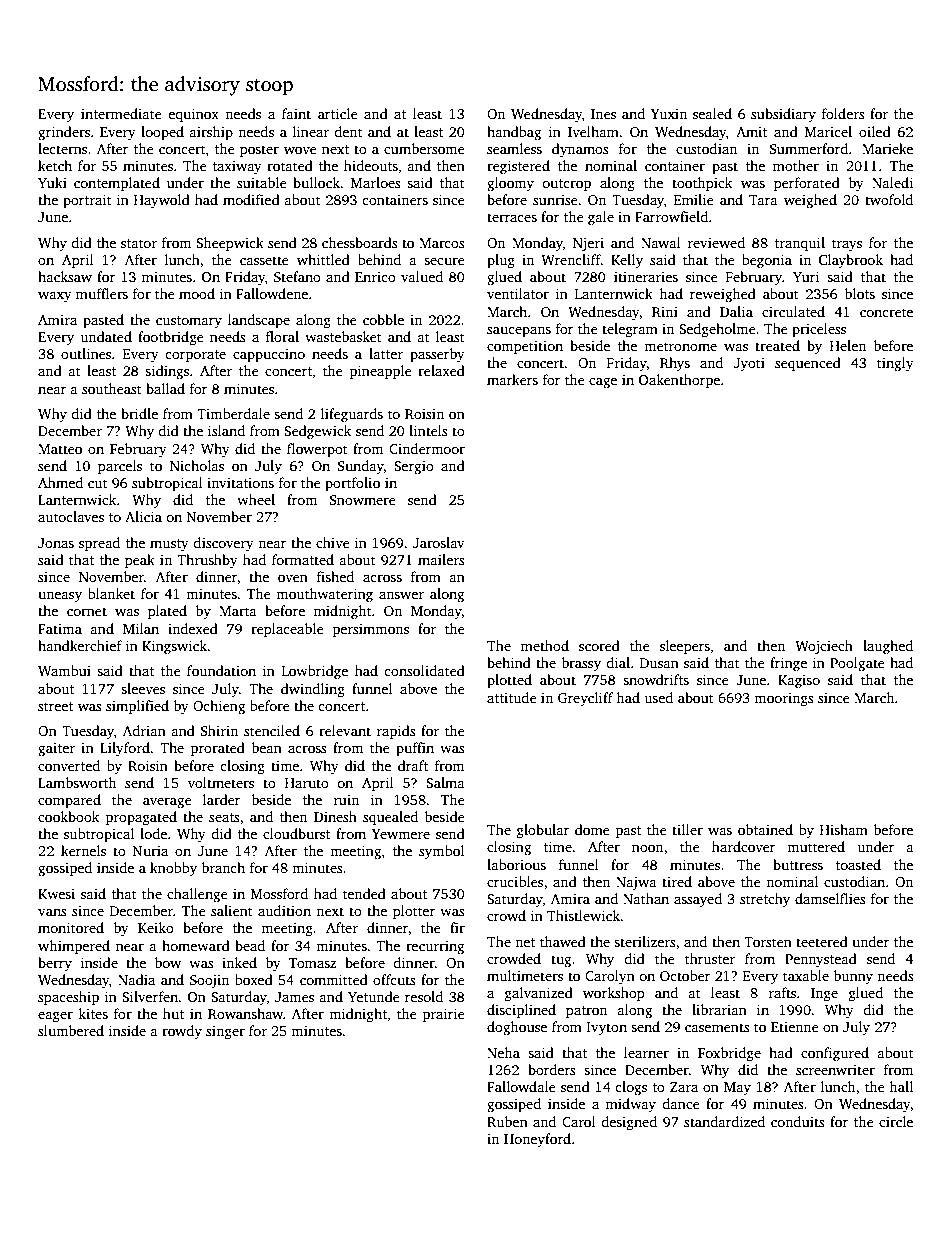 This screenshot has width=952, height=1233. I want to click on Jyoti, so click(749, 364).
